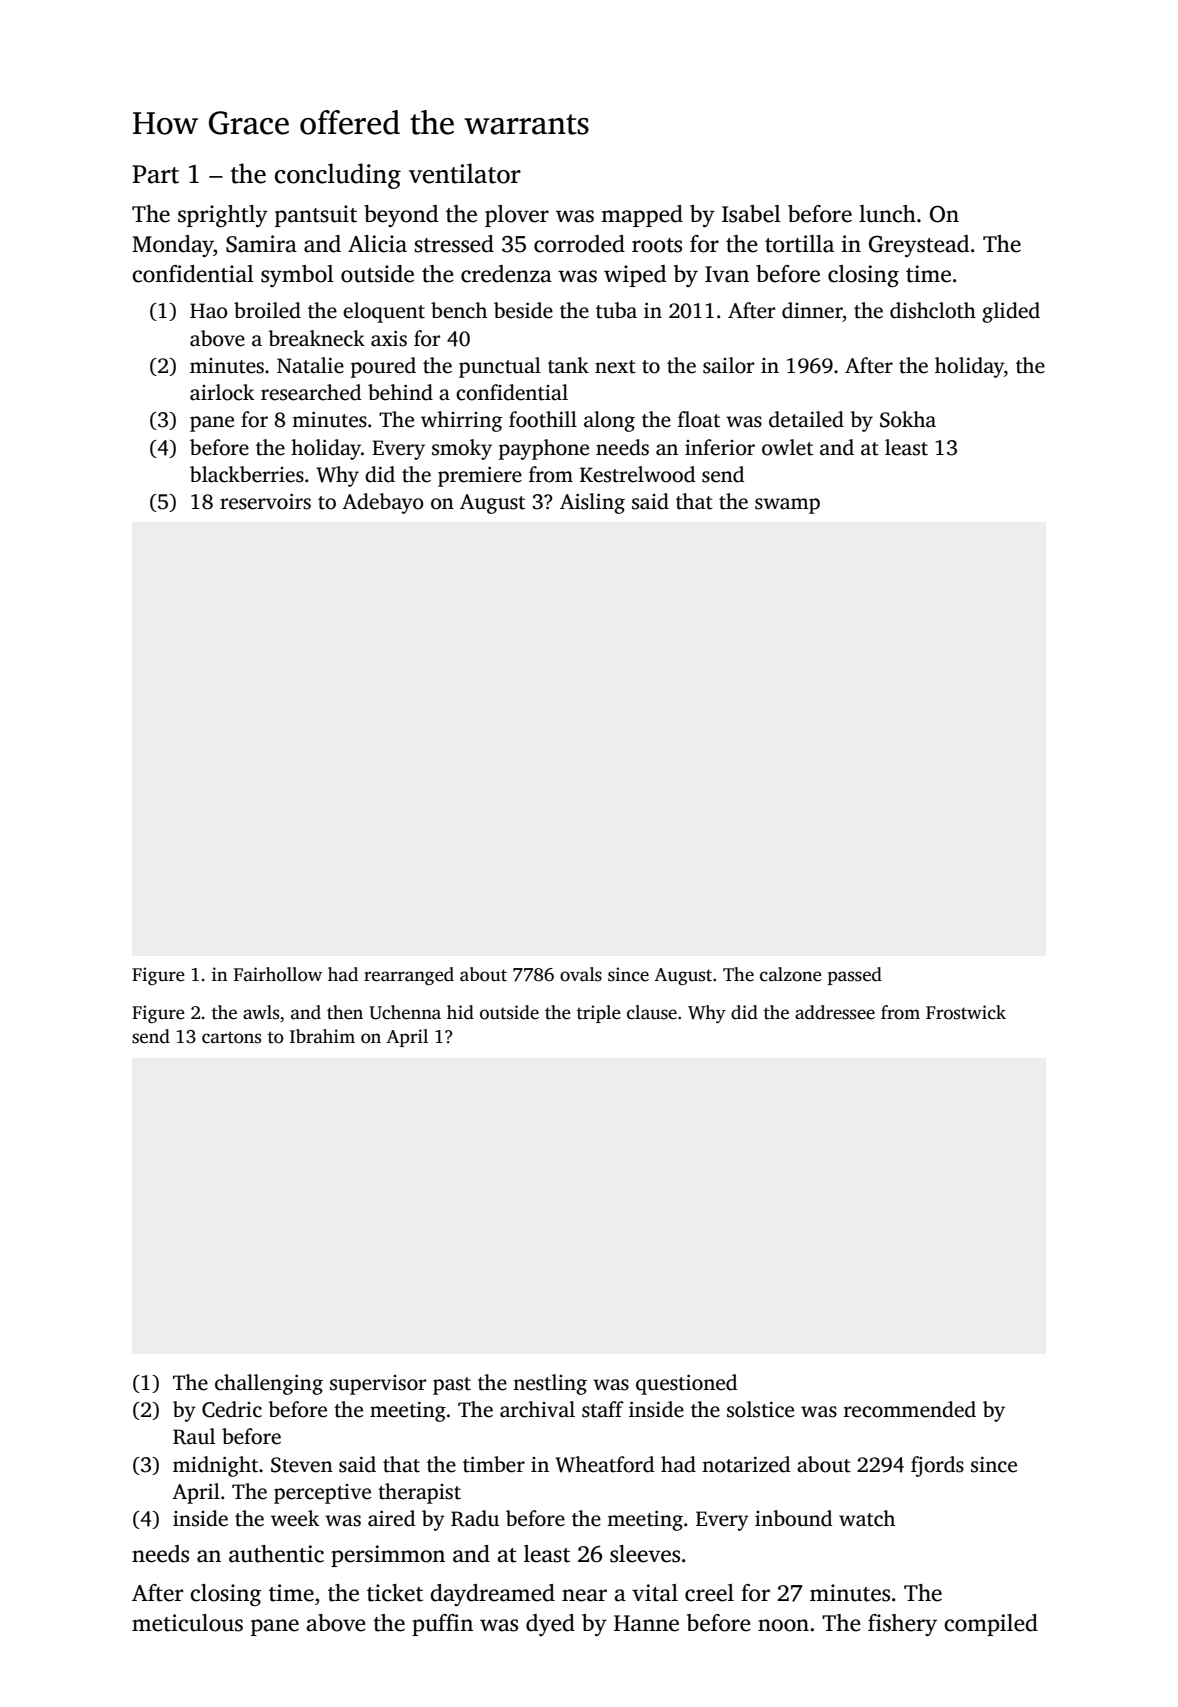 This screenshot has height=1707, width=1178. What do you see at coordinates (637, 474) in the screenshot?
I see `Kestrelwood` at bounding box center [637, 474].
